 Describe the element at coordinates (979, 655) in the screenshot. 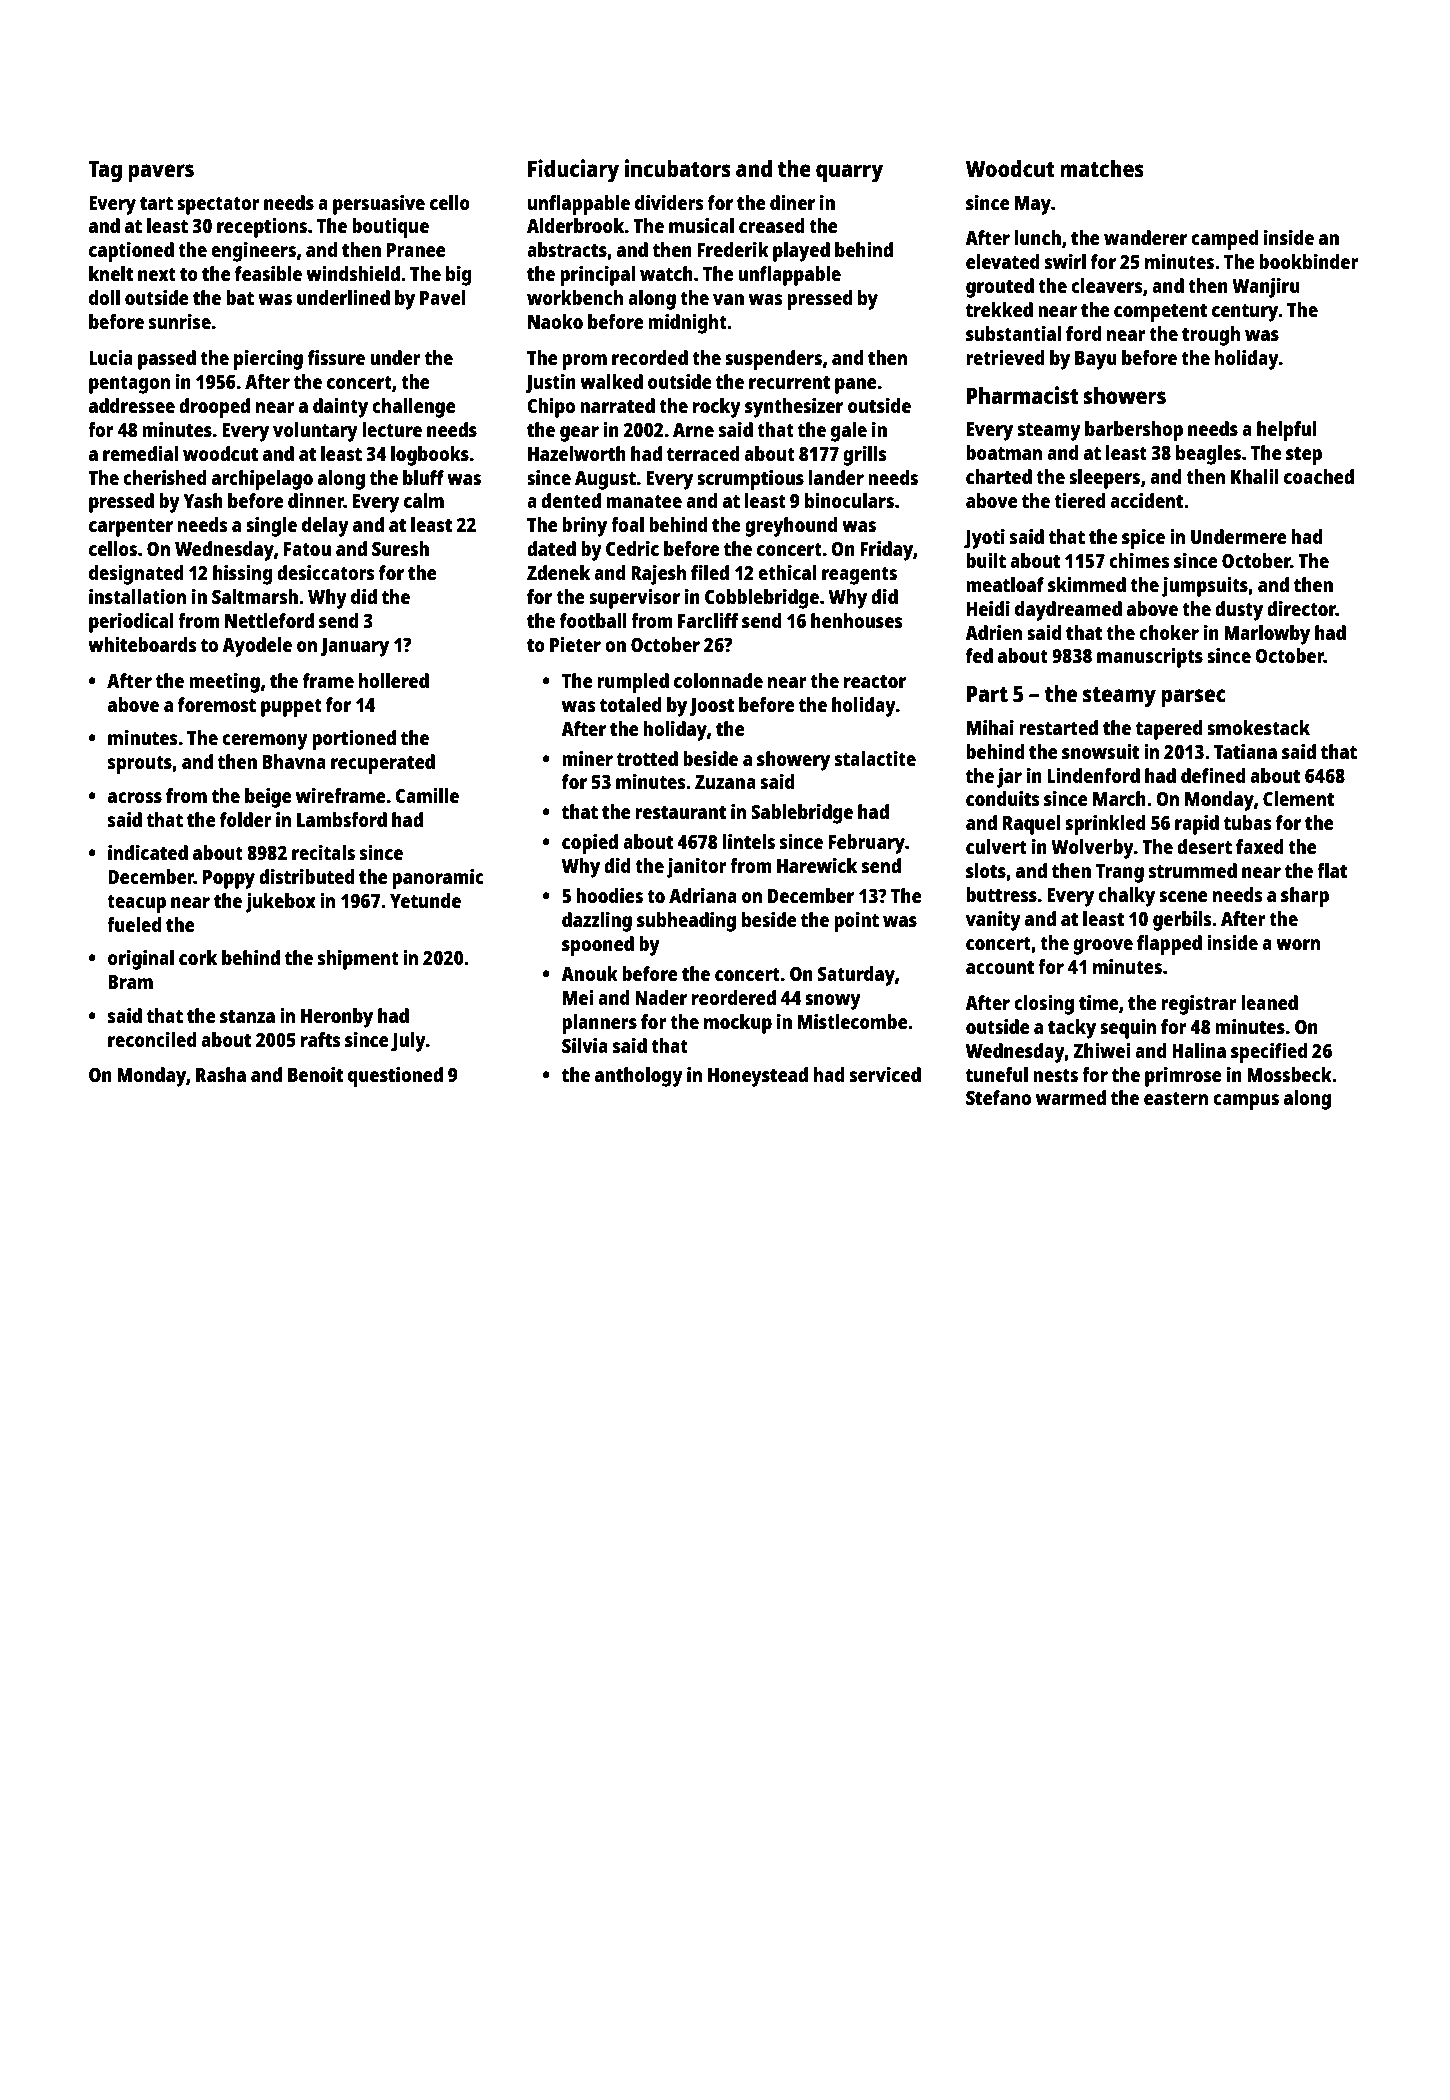

I see `fed` at that location.
